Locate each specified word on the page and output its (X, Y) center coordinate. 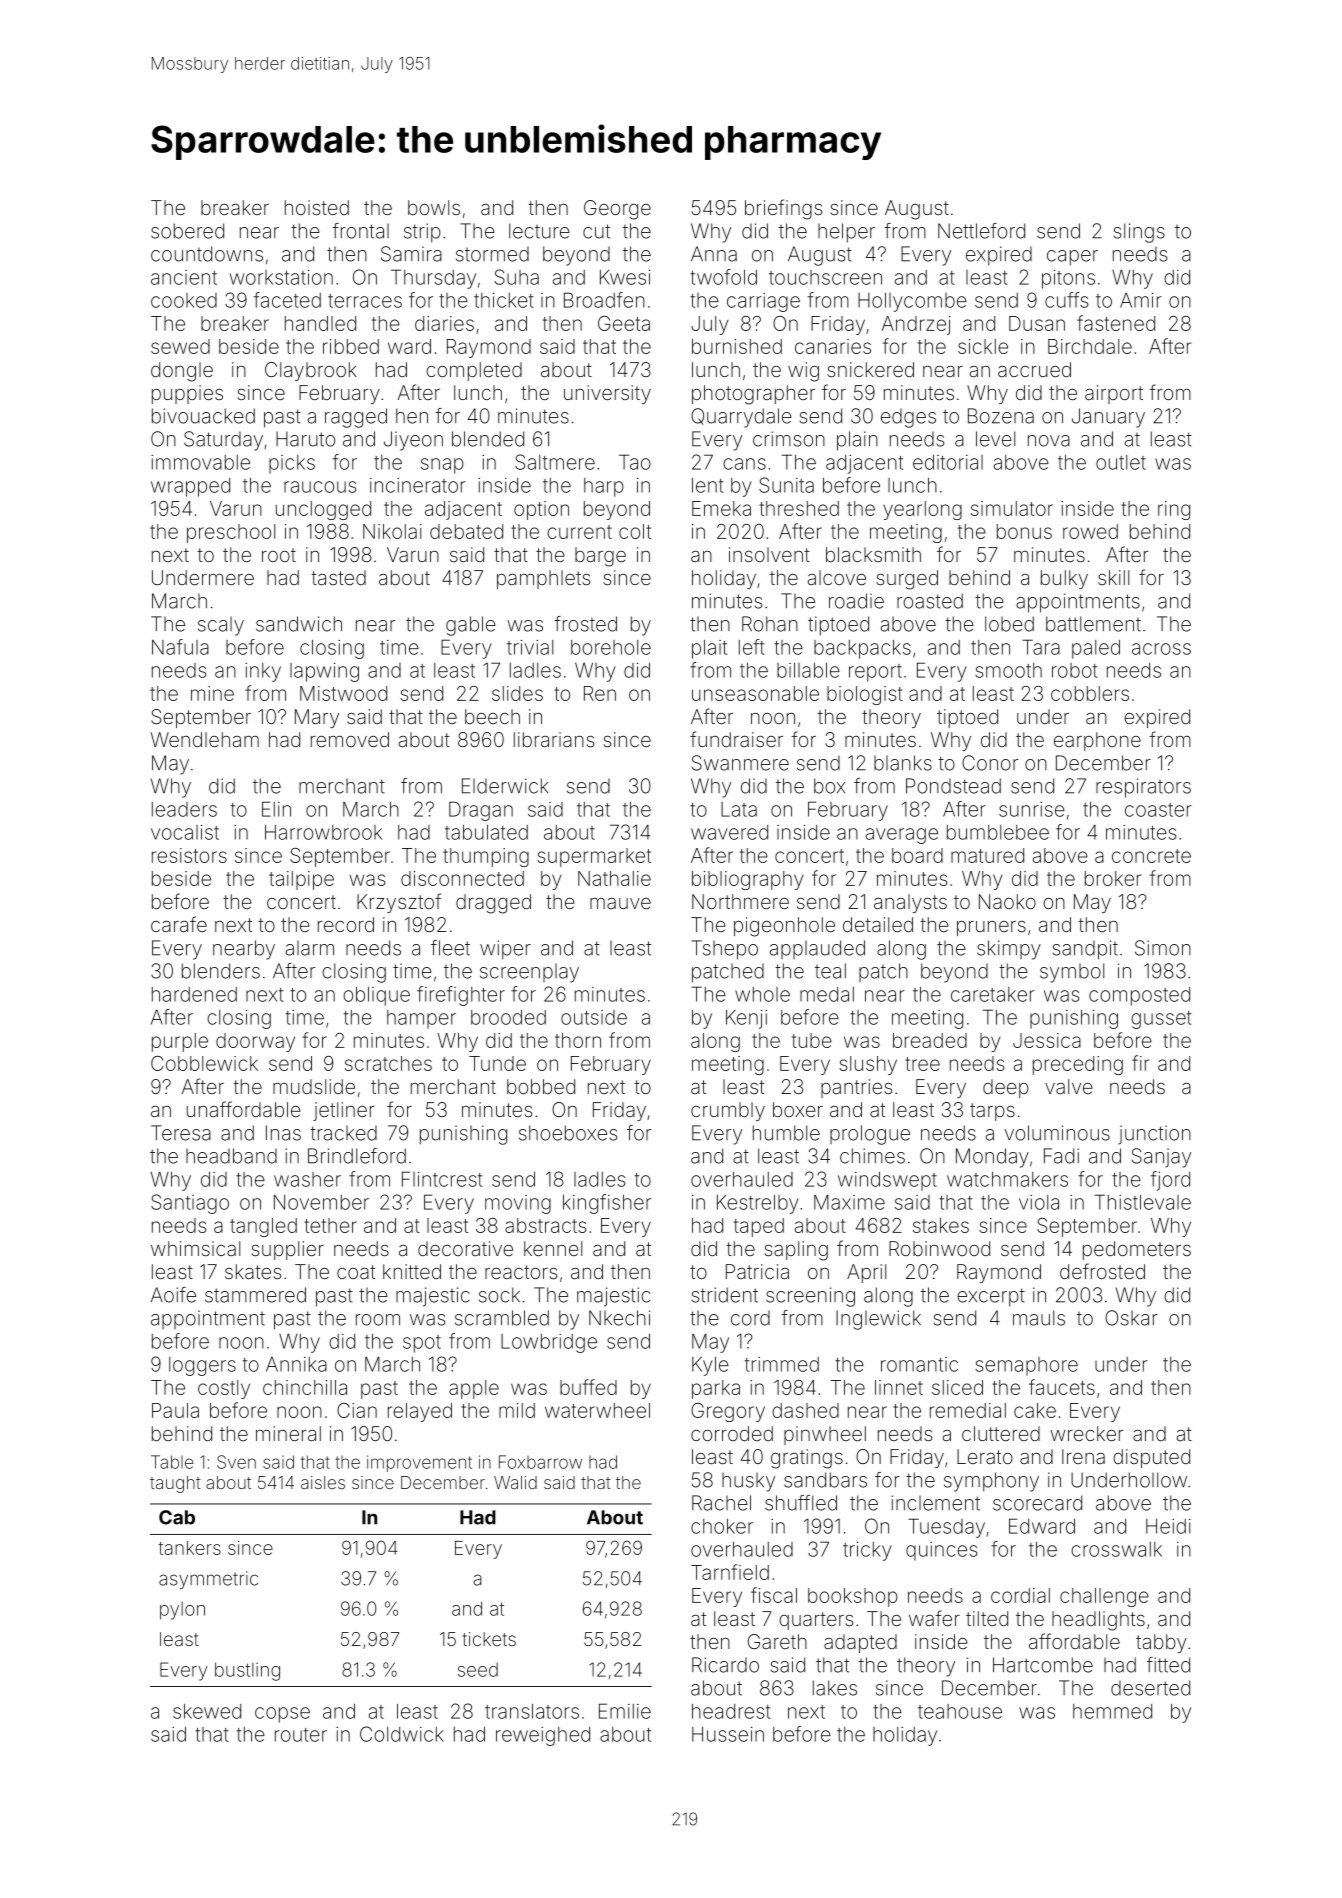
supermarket (594, 857)
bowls (434, 207)
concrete (1151, 856)
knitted (412, 1271)
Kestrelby (758, 1204)
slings (1139, 233)
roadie (856, 601)
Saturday (223, 441)
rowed (1090, 531)
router (301, 1735)
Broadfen (604, 300)
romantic (919, 1364)
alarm (310, 948)
